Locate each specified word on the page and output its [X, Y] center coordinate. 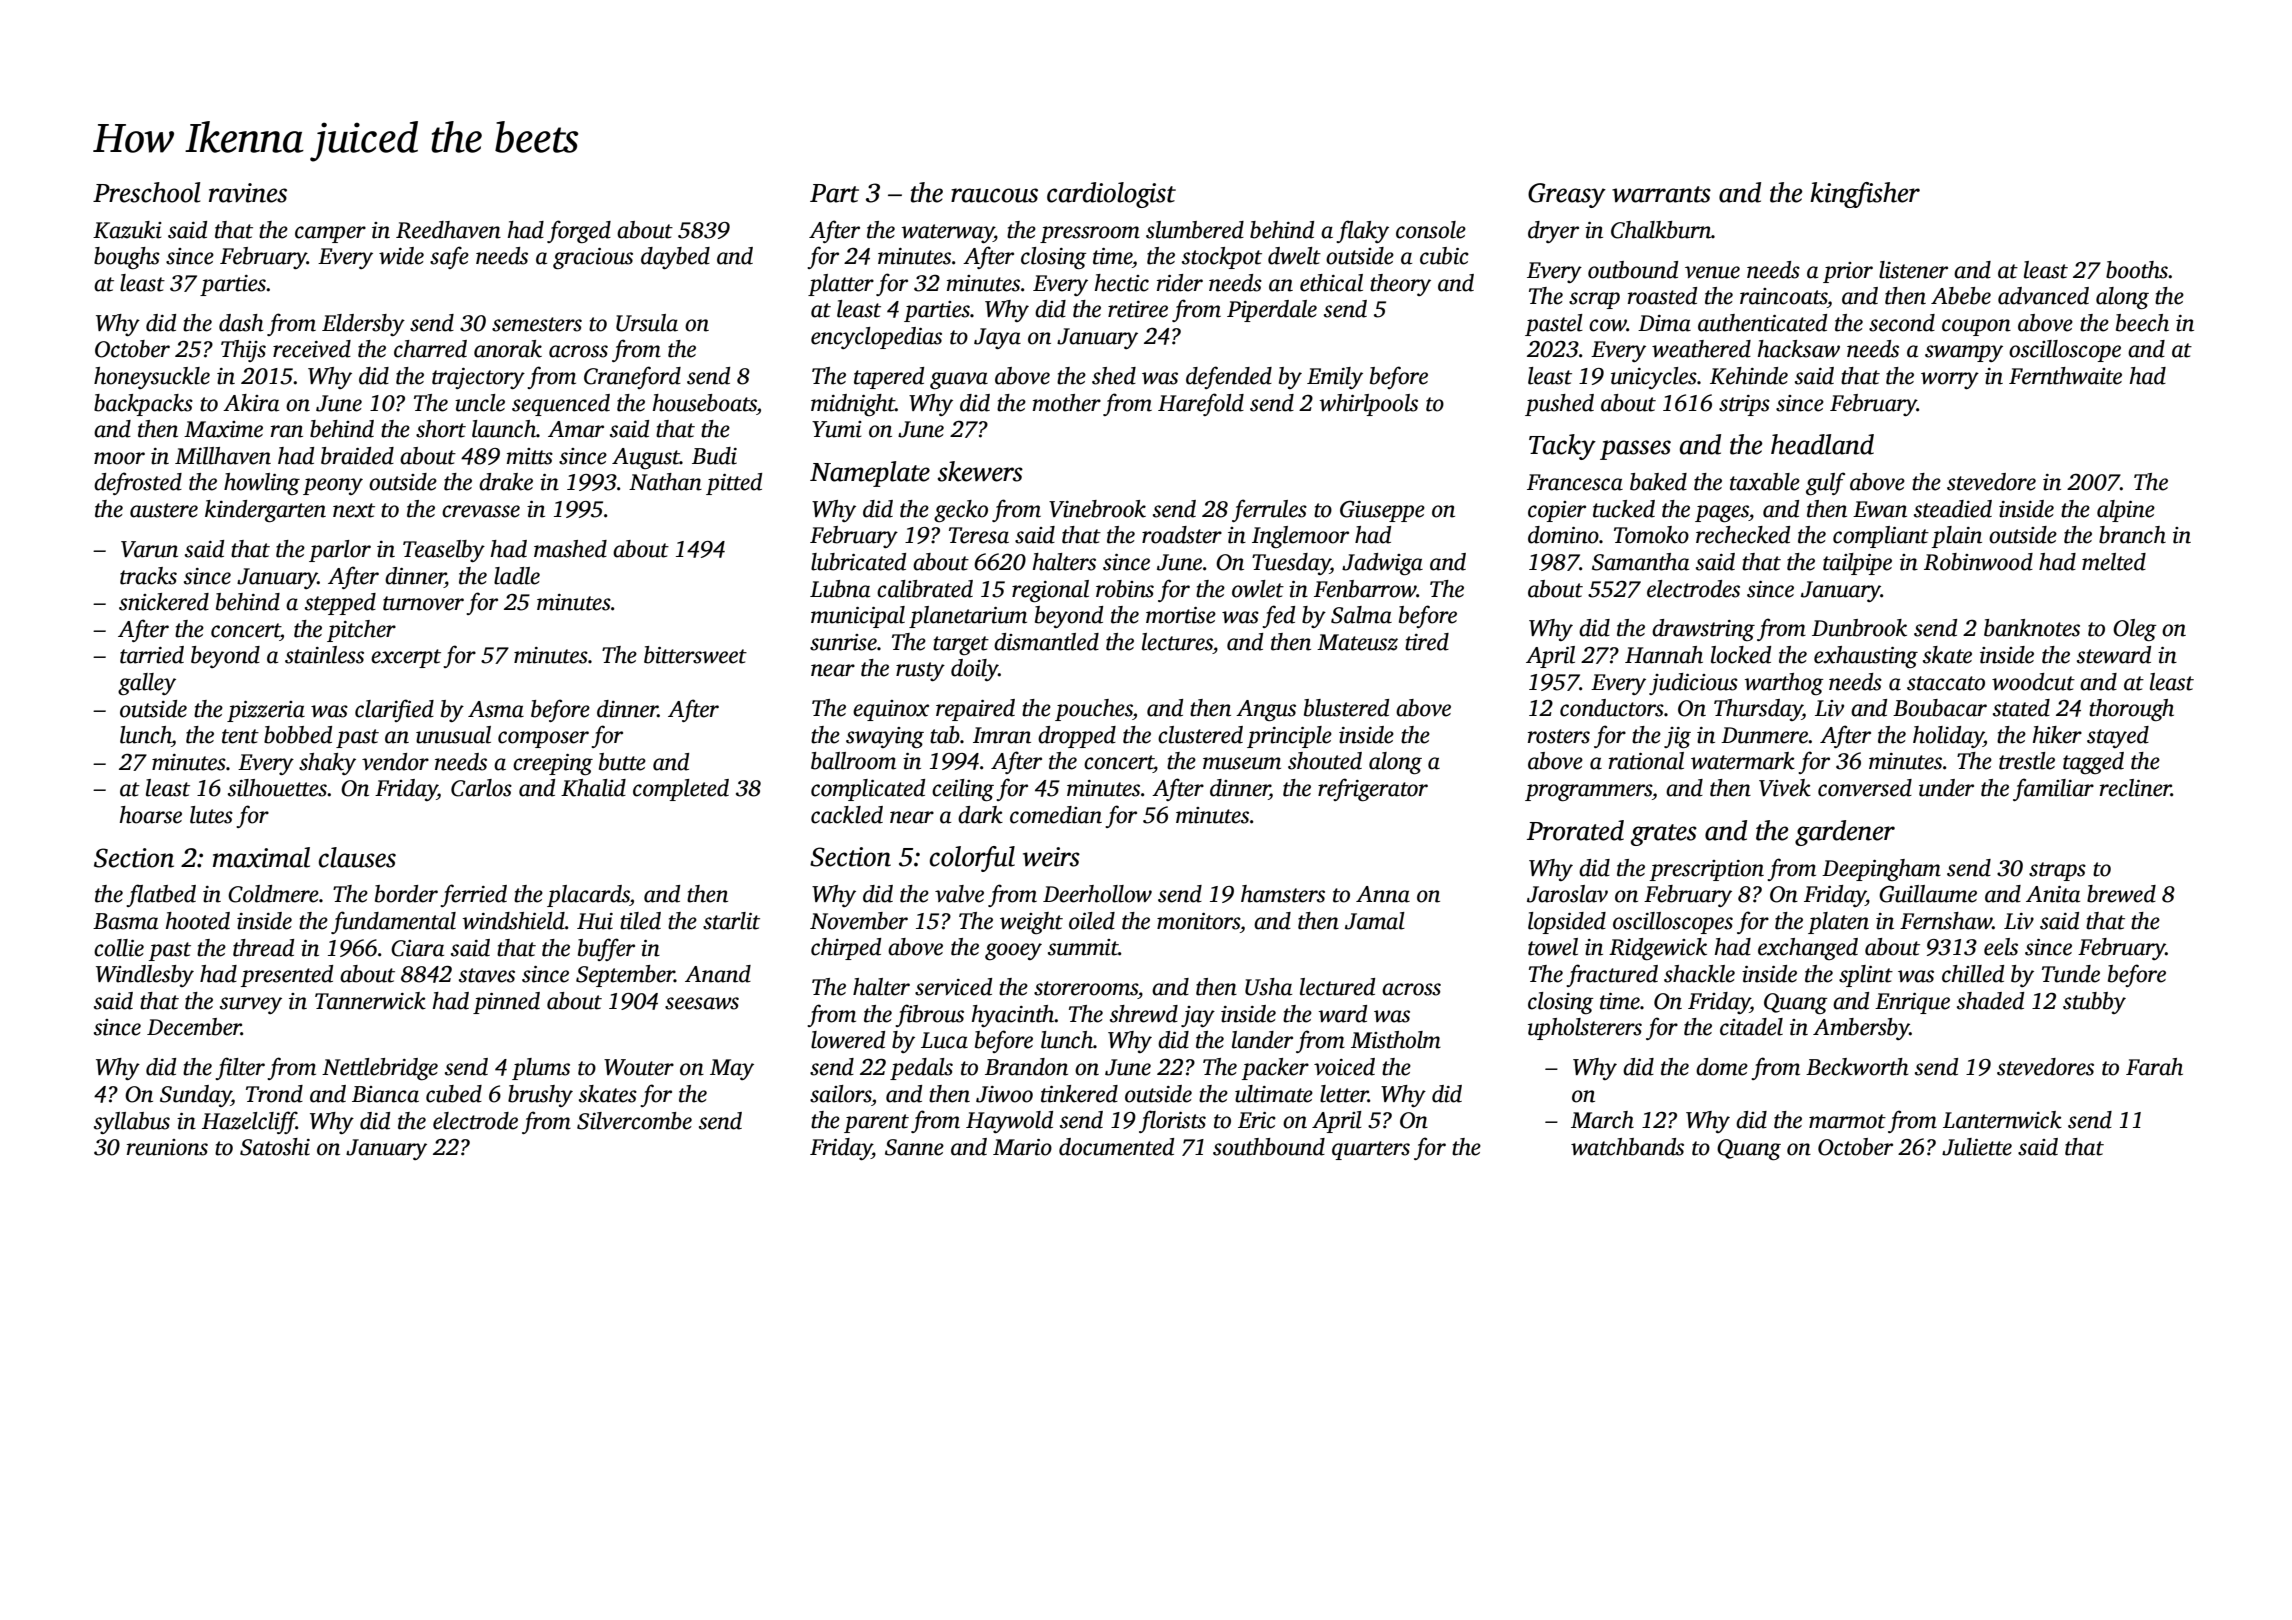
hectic [1122, 283]
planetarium [968, 617]
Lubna [840, 589]
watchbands [1627, 1147]
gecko [961, 511]
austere [164, 510]
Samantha [1640, 562]
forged [579, 231]
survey [251, 1005]
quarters [1371, 1150]
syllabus [132, 1123]
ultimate [1274, 1094]
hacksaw [1799, 349]
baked [1658, 482]
